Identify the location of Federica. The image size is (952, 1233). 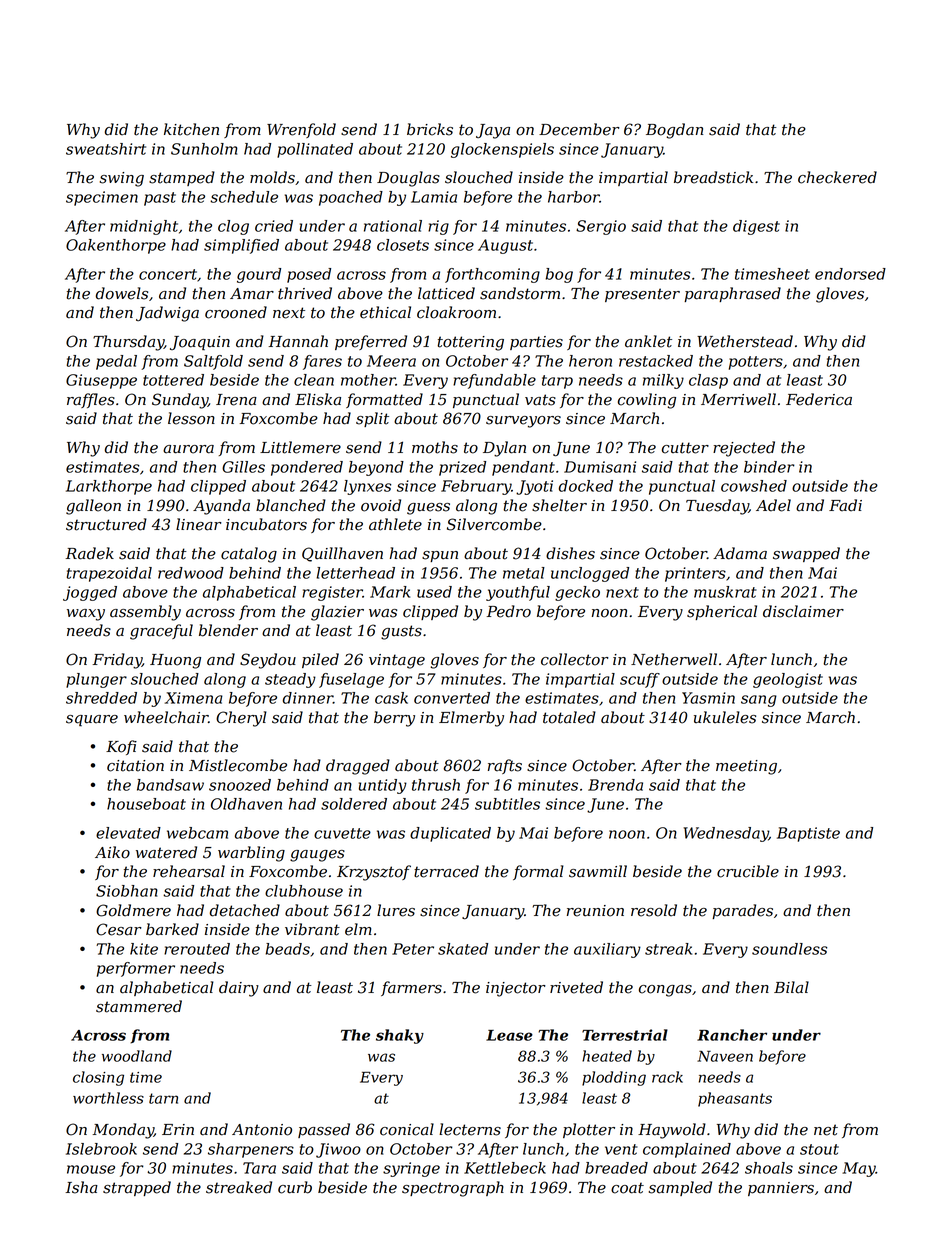
(819, 399).
